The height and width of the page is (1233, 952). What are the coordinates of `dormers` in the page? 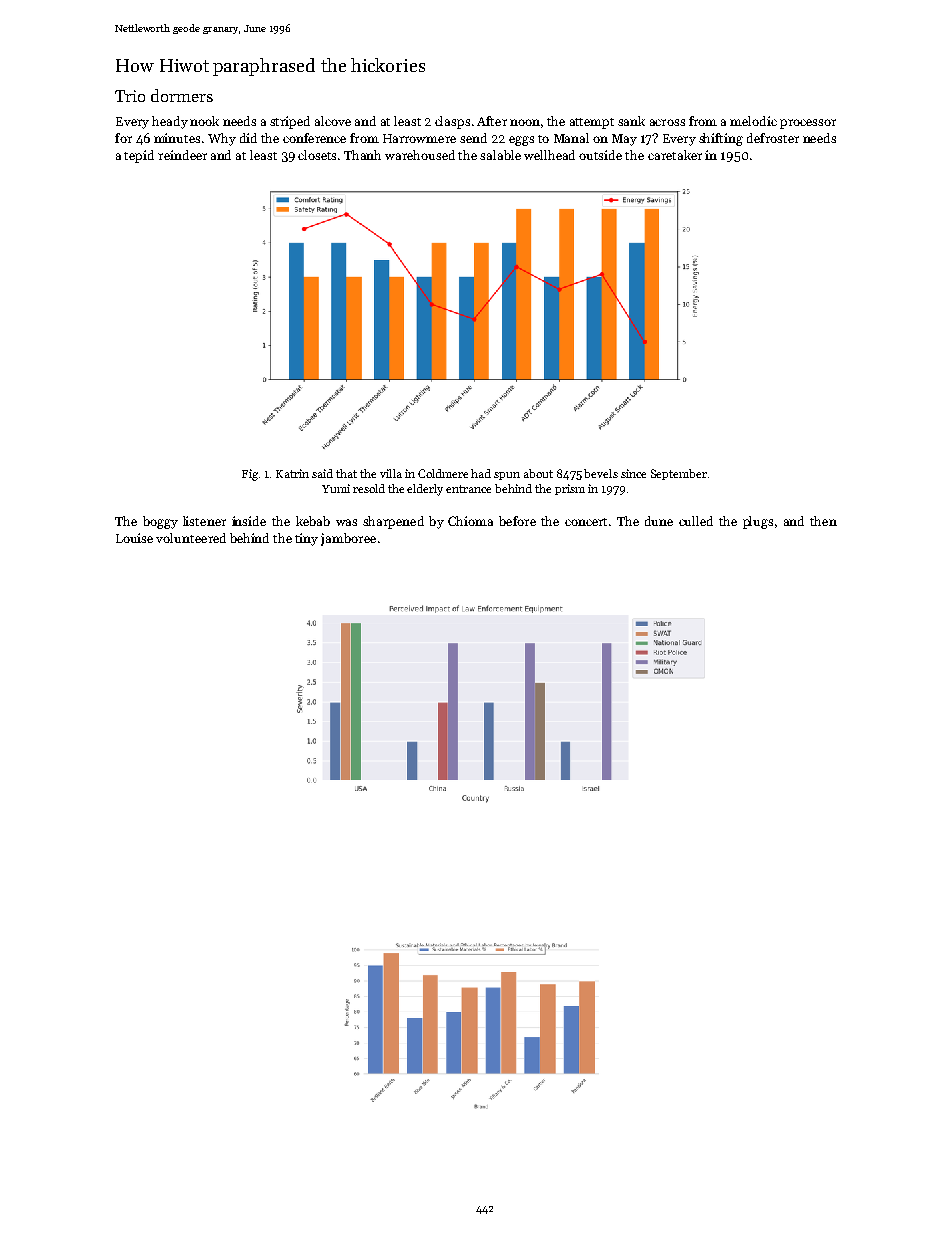 It's located at (182, 95).
